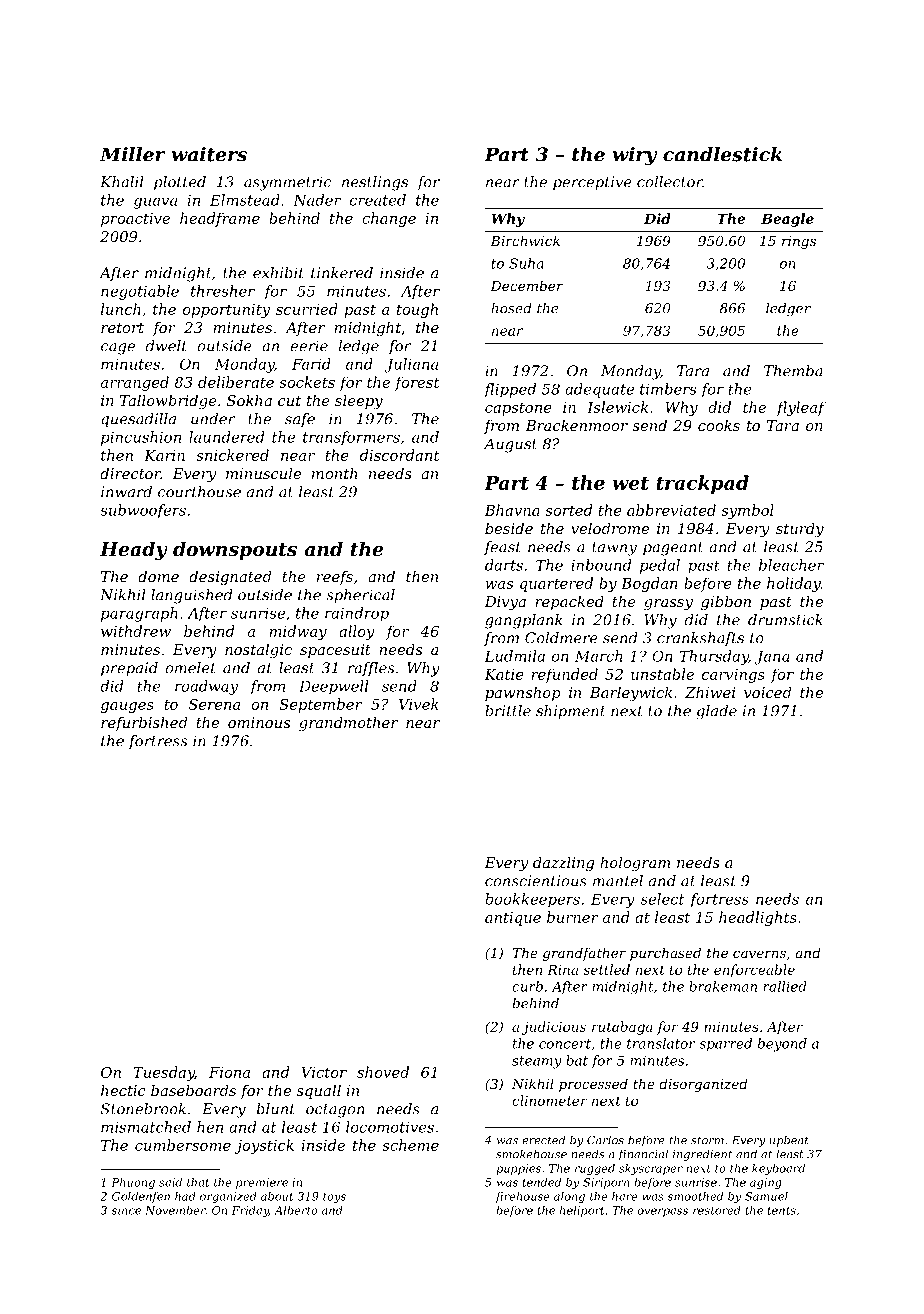  Describe the element at coordinates (758, 918) in the document. I see `headlights` at that location.
